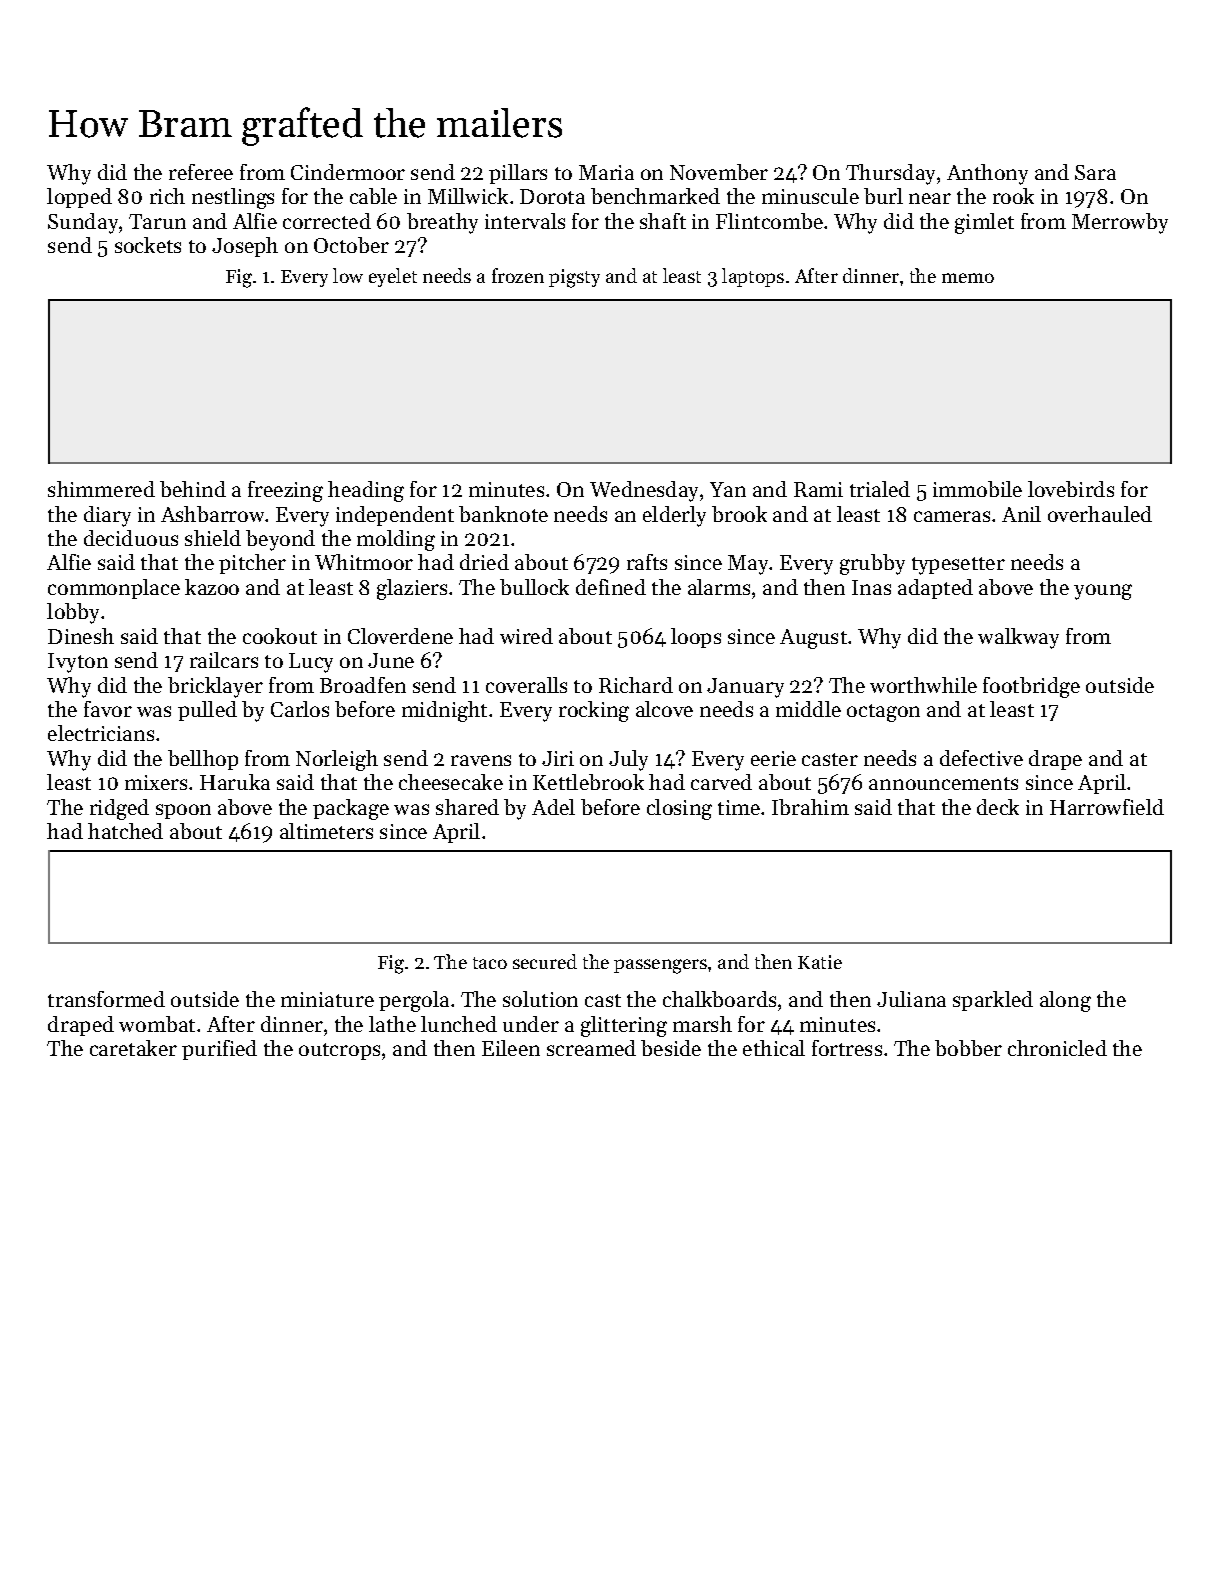 This document has width=1220, height=1579. What do you see at coordinates (107, 516) in the document?
I see `diary` at bounding box center [107, 516].
